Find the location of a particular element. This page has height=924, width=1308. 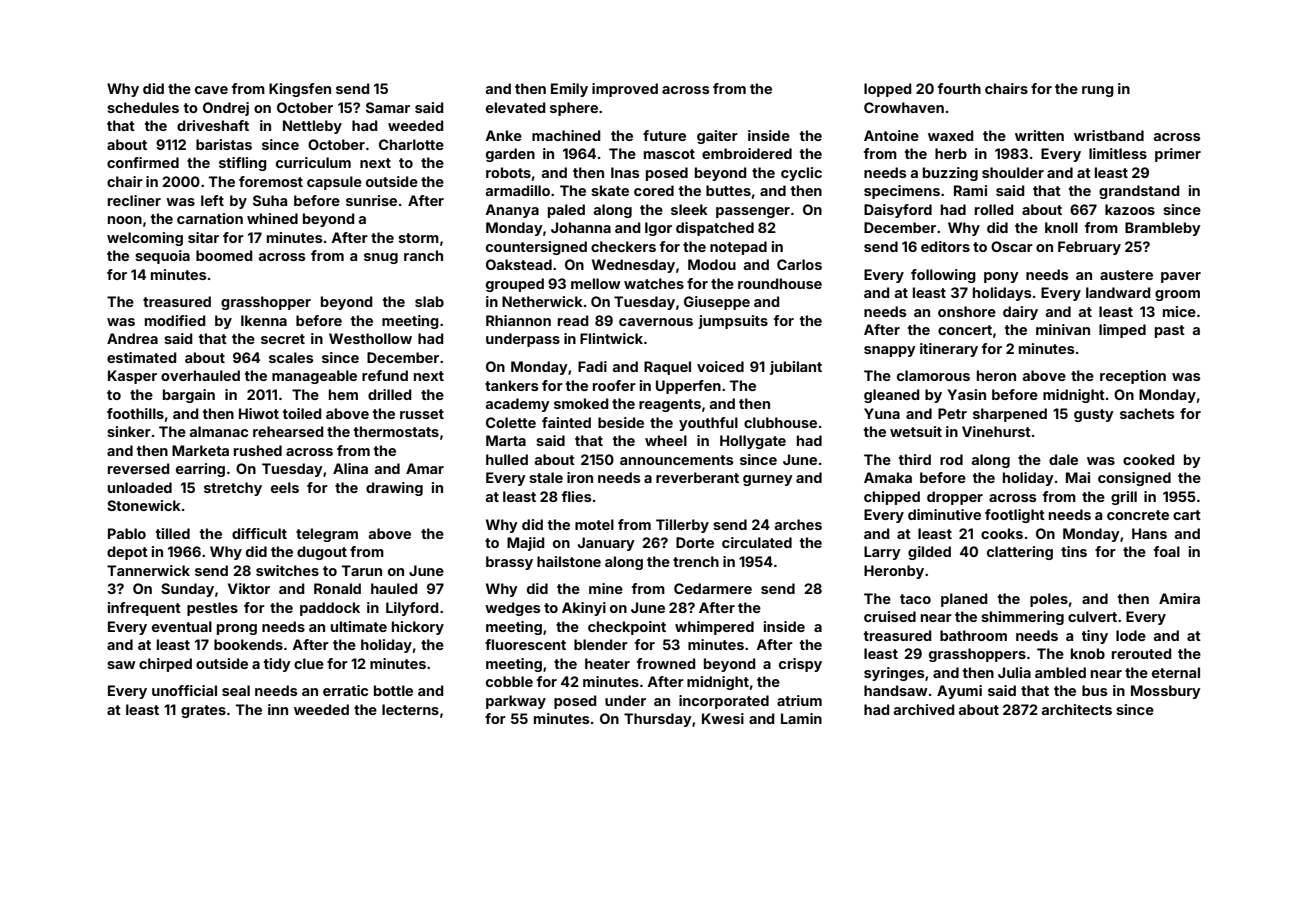

Julia is located at coordinates (1014, 672).
